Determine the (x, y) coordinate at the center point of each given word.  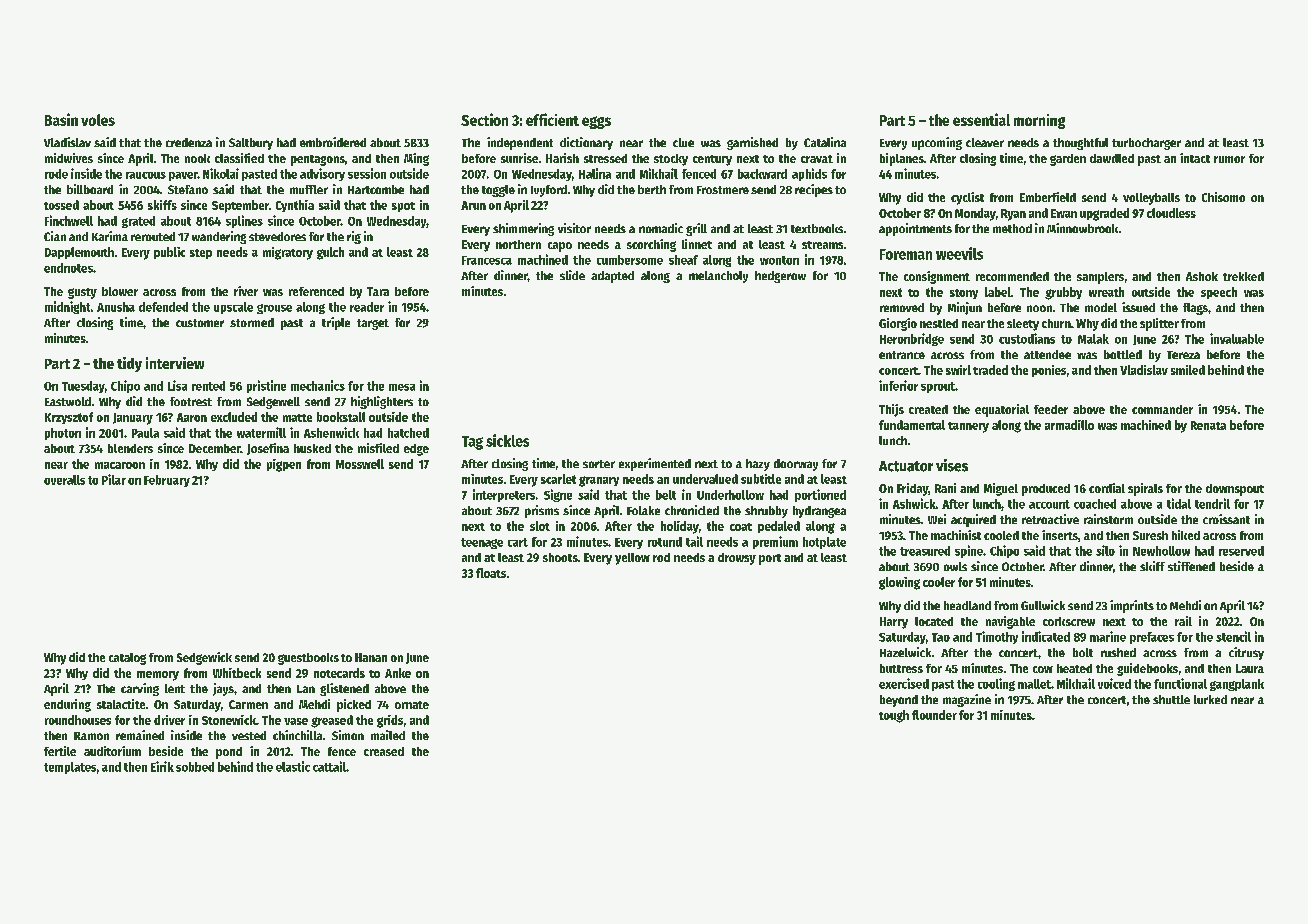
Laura (1250, 668)
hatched (408, 433)
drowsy (737, 559)
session (367, 173)
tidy (129, 364)
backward (762, 174)
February (167, 481)
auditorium (112, 751)
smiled (1188, 370)
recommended (1012, 276)
